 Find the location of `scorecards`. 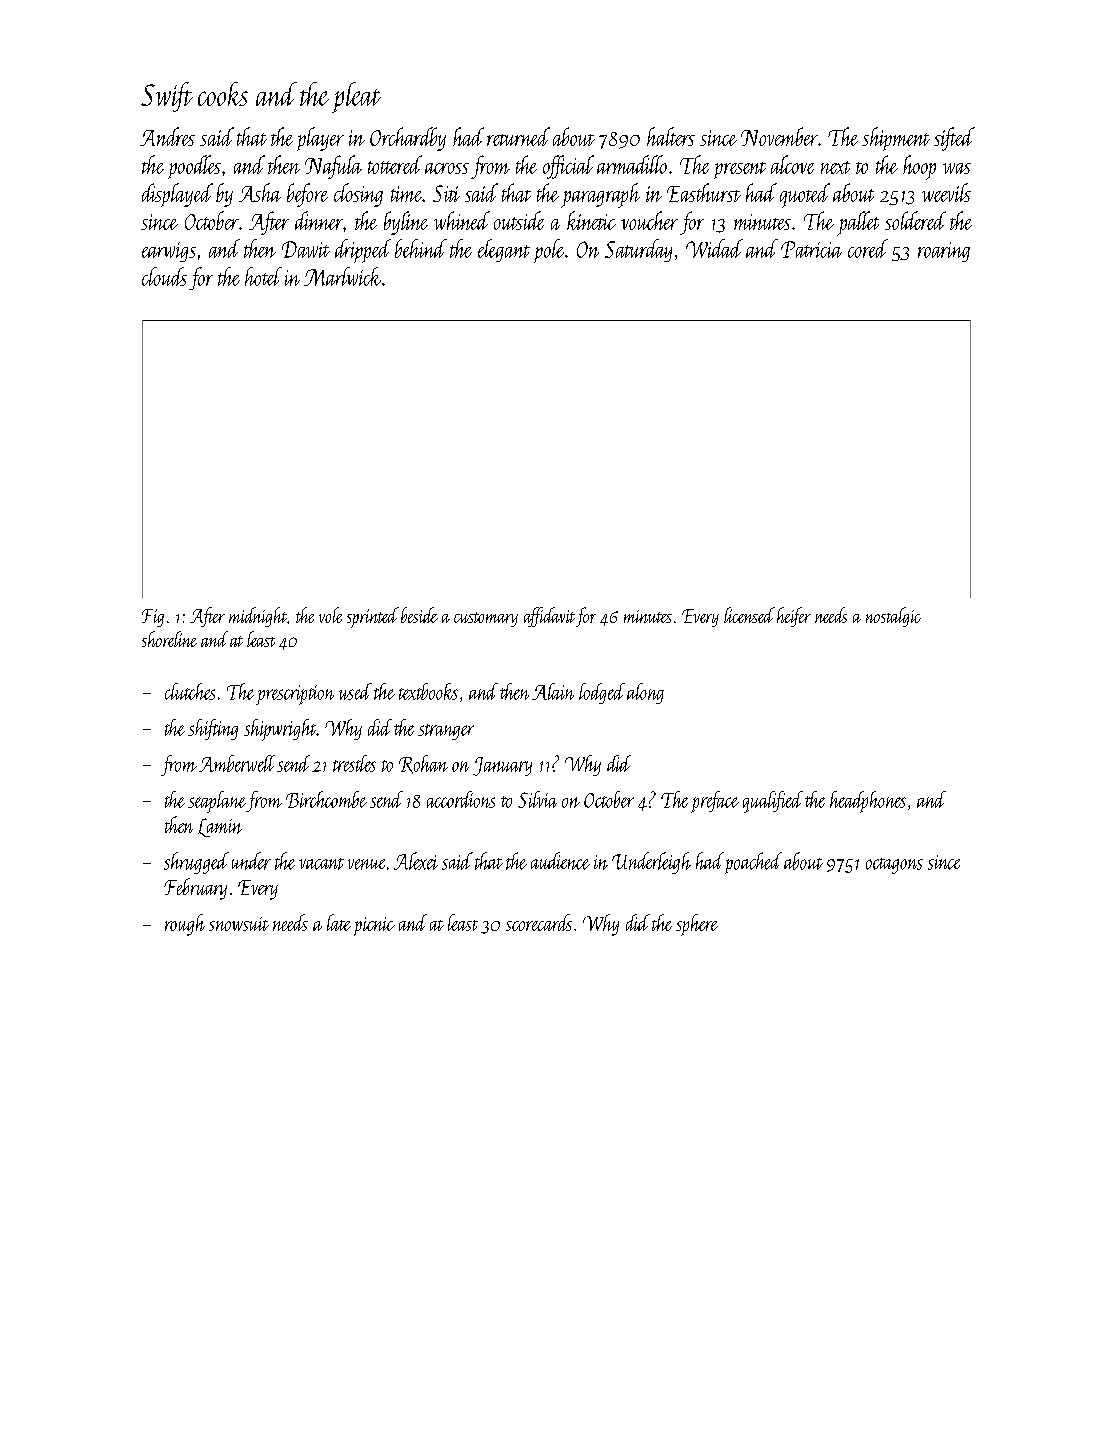

scorecards is located at coordinates (539, 922).
